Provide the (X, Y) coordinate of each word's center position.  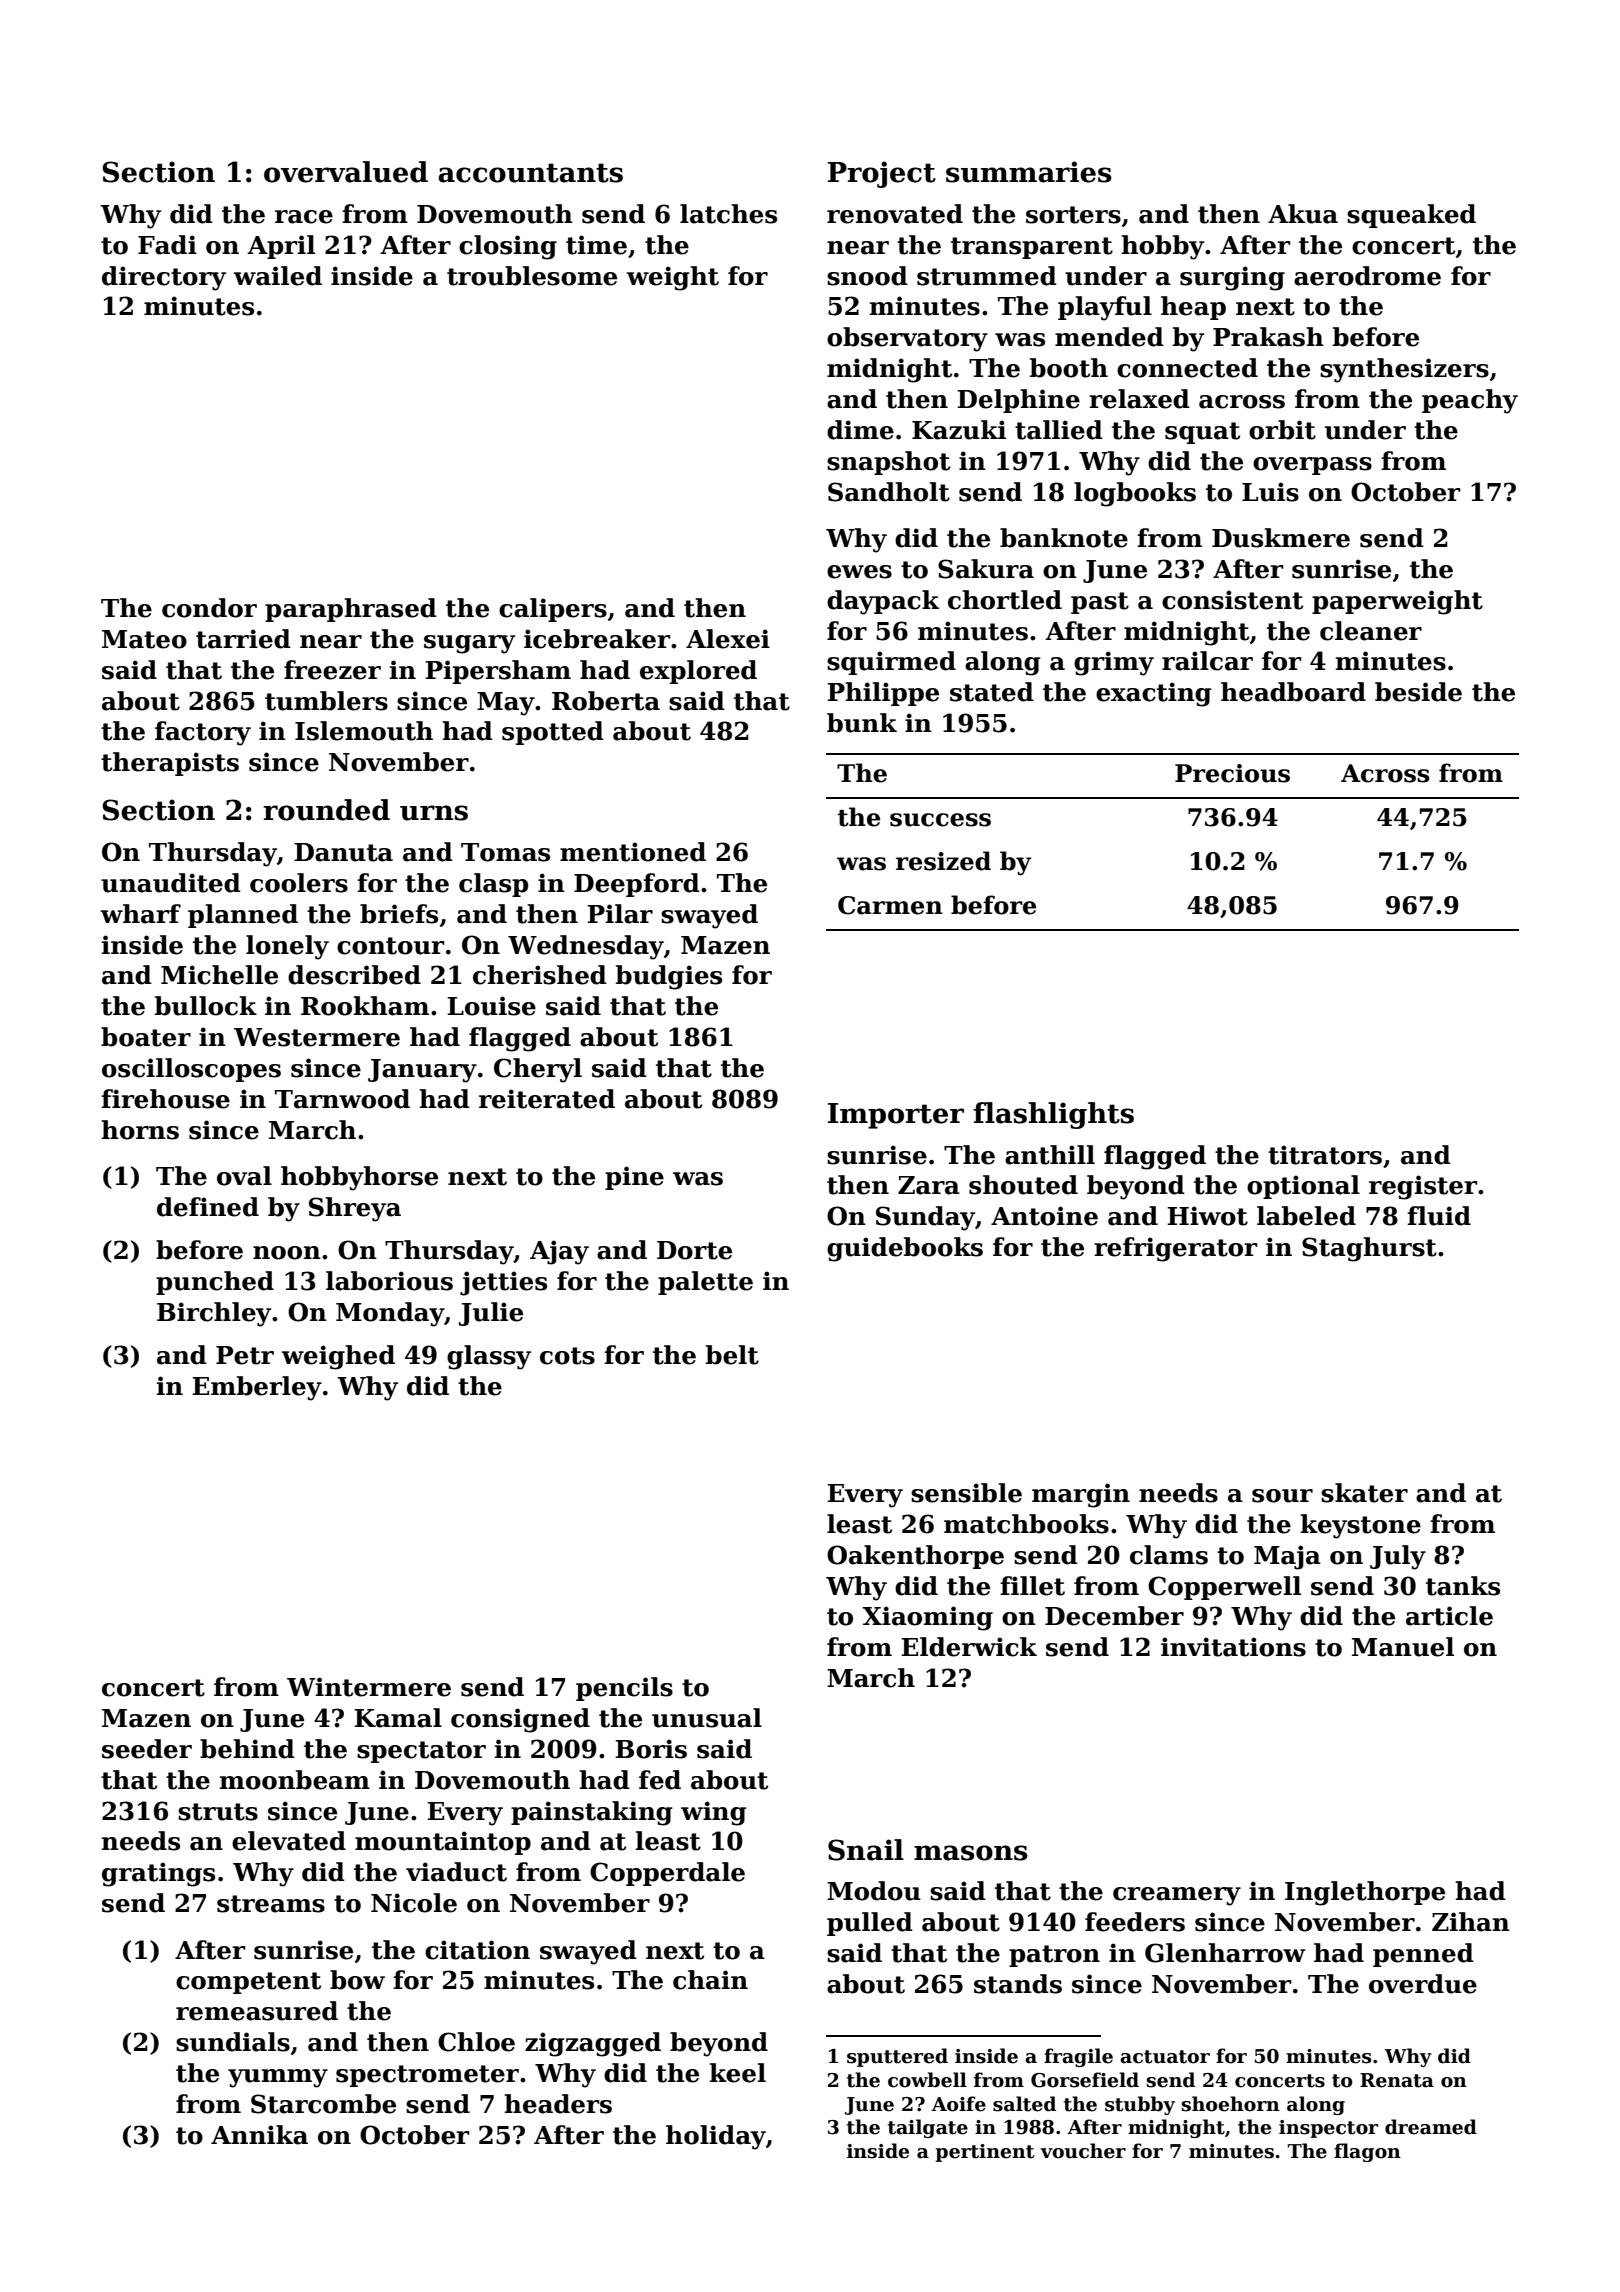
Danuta (343, 852)
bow (357, 1980)
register (1423, 1187)
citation (477, 1950)
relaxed (1139, 399)
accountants (530, 173)
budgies (669, 977)
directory (164, 278)
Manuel (1403, 1647)
